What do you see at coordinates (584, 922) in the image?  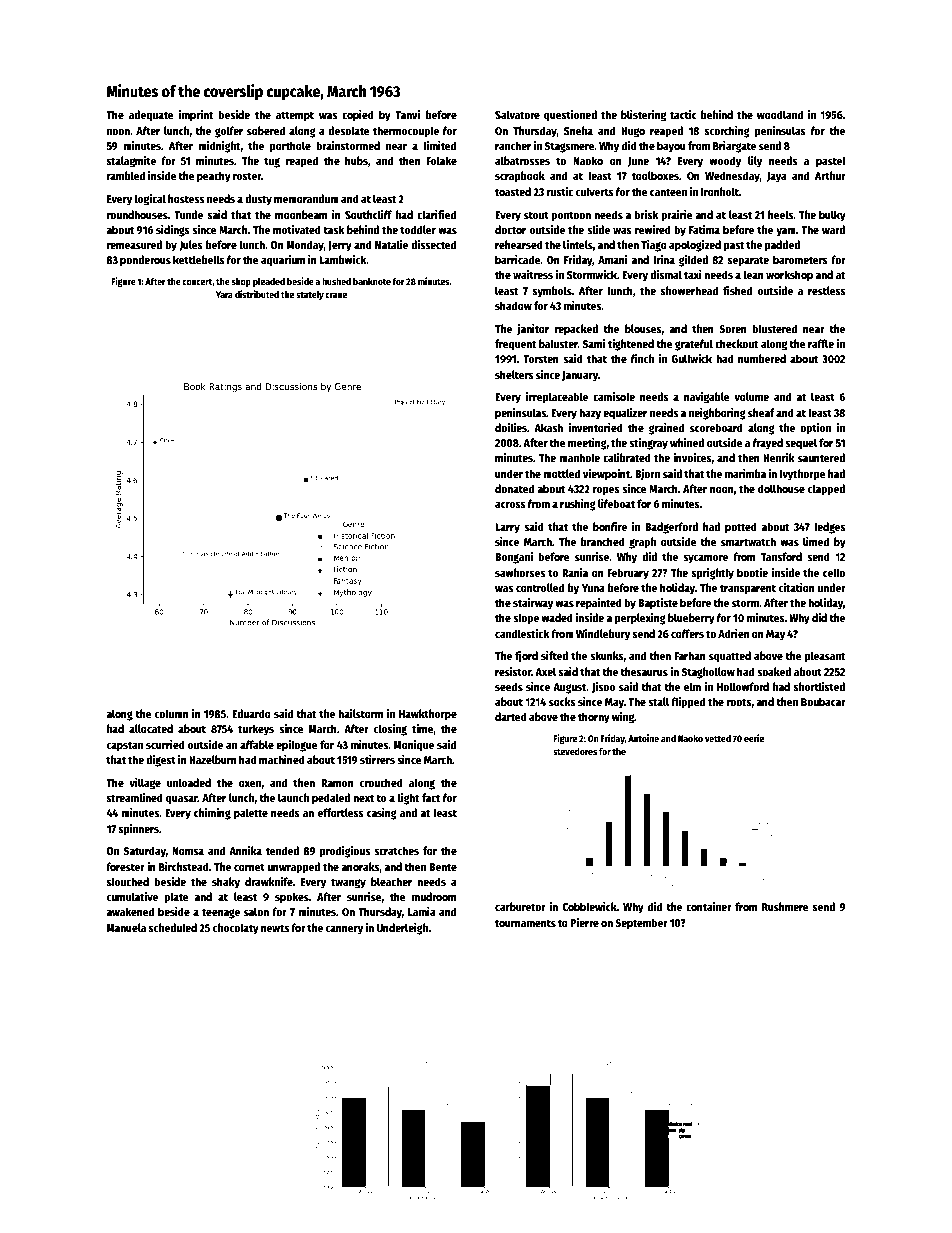 I see `Pierre` at bounding box center [584, 922].
